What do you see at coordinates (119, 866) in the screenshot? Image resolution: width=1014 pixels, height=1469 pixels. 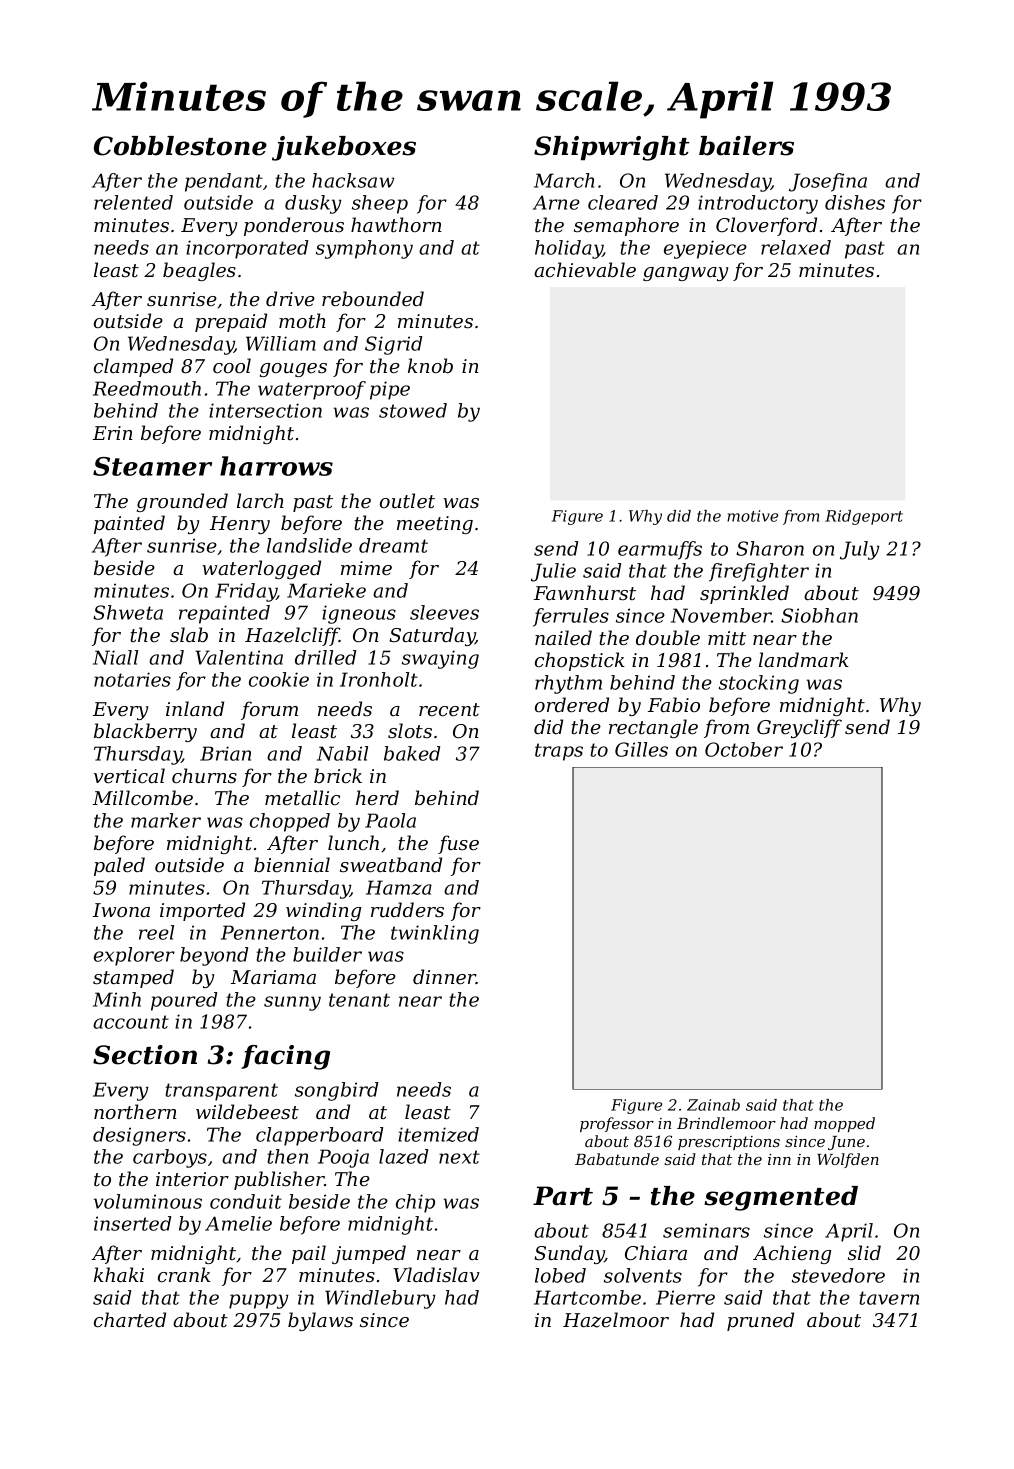 I see `paled` at bounding box center [119, 866].
